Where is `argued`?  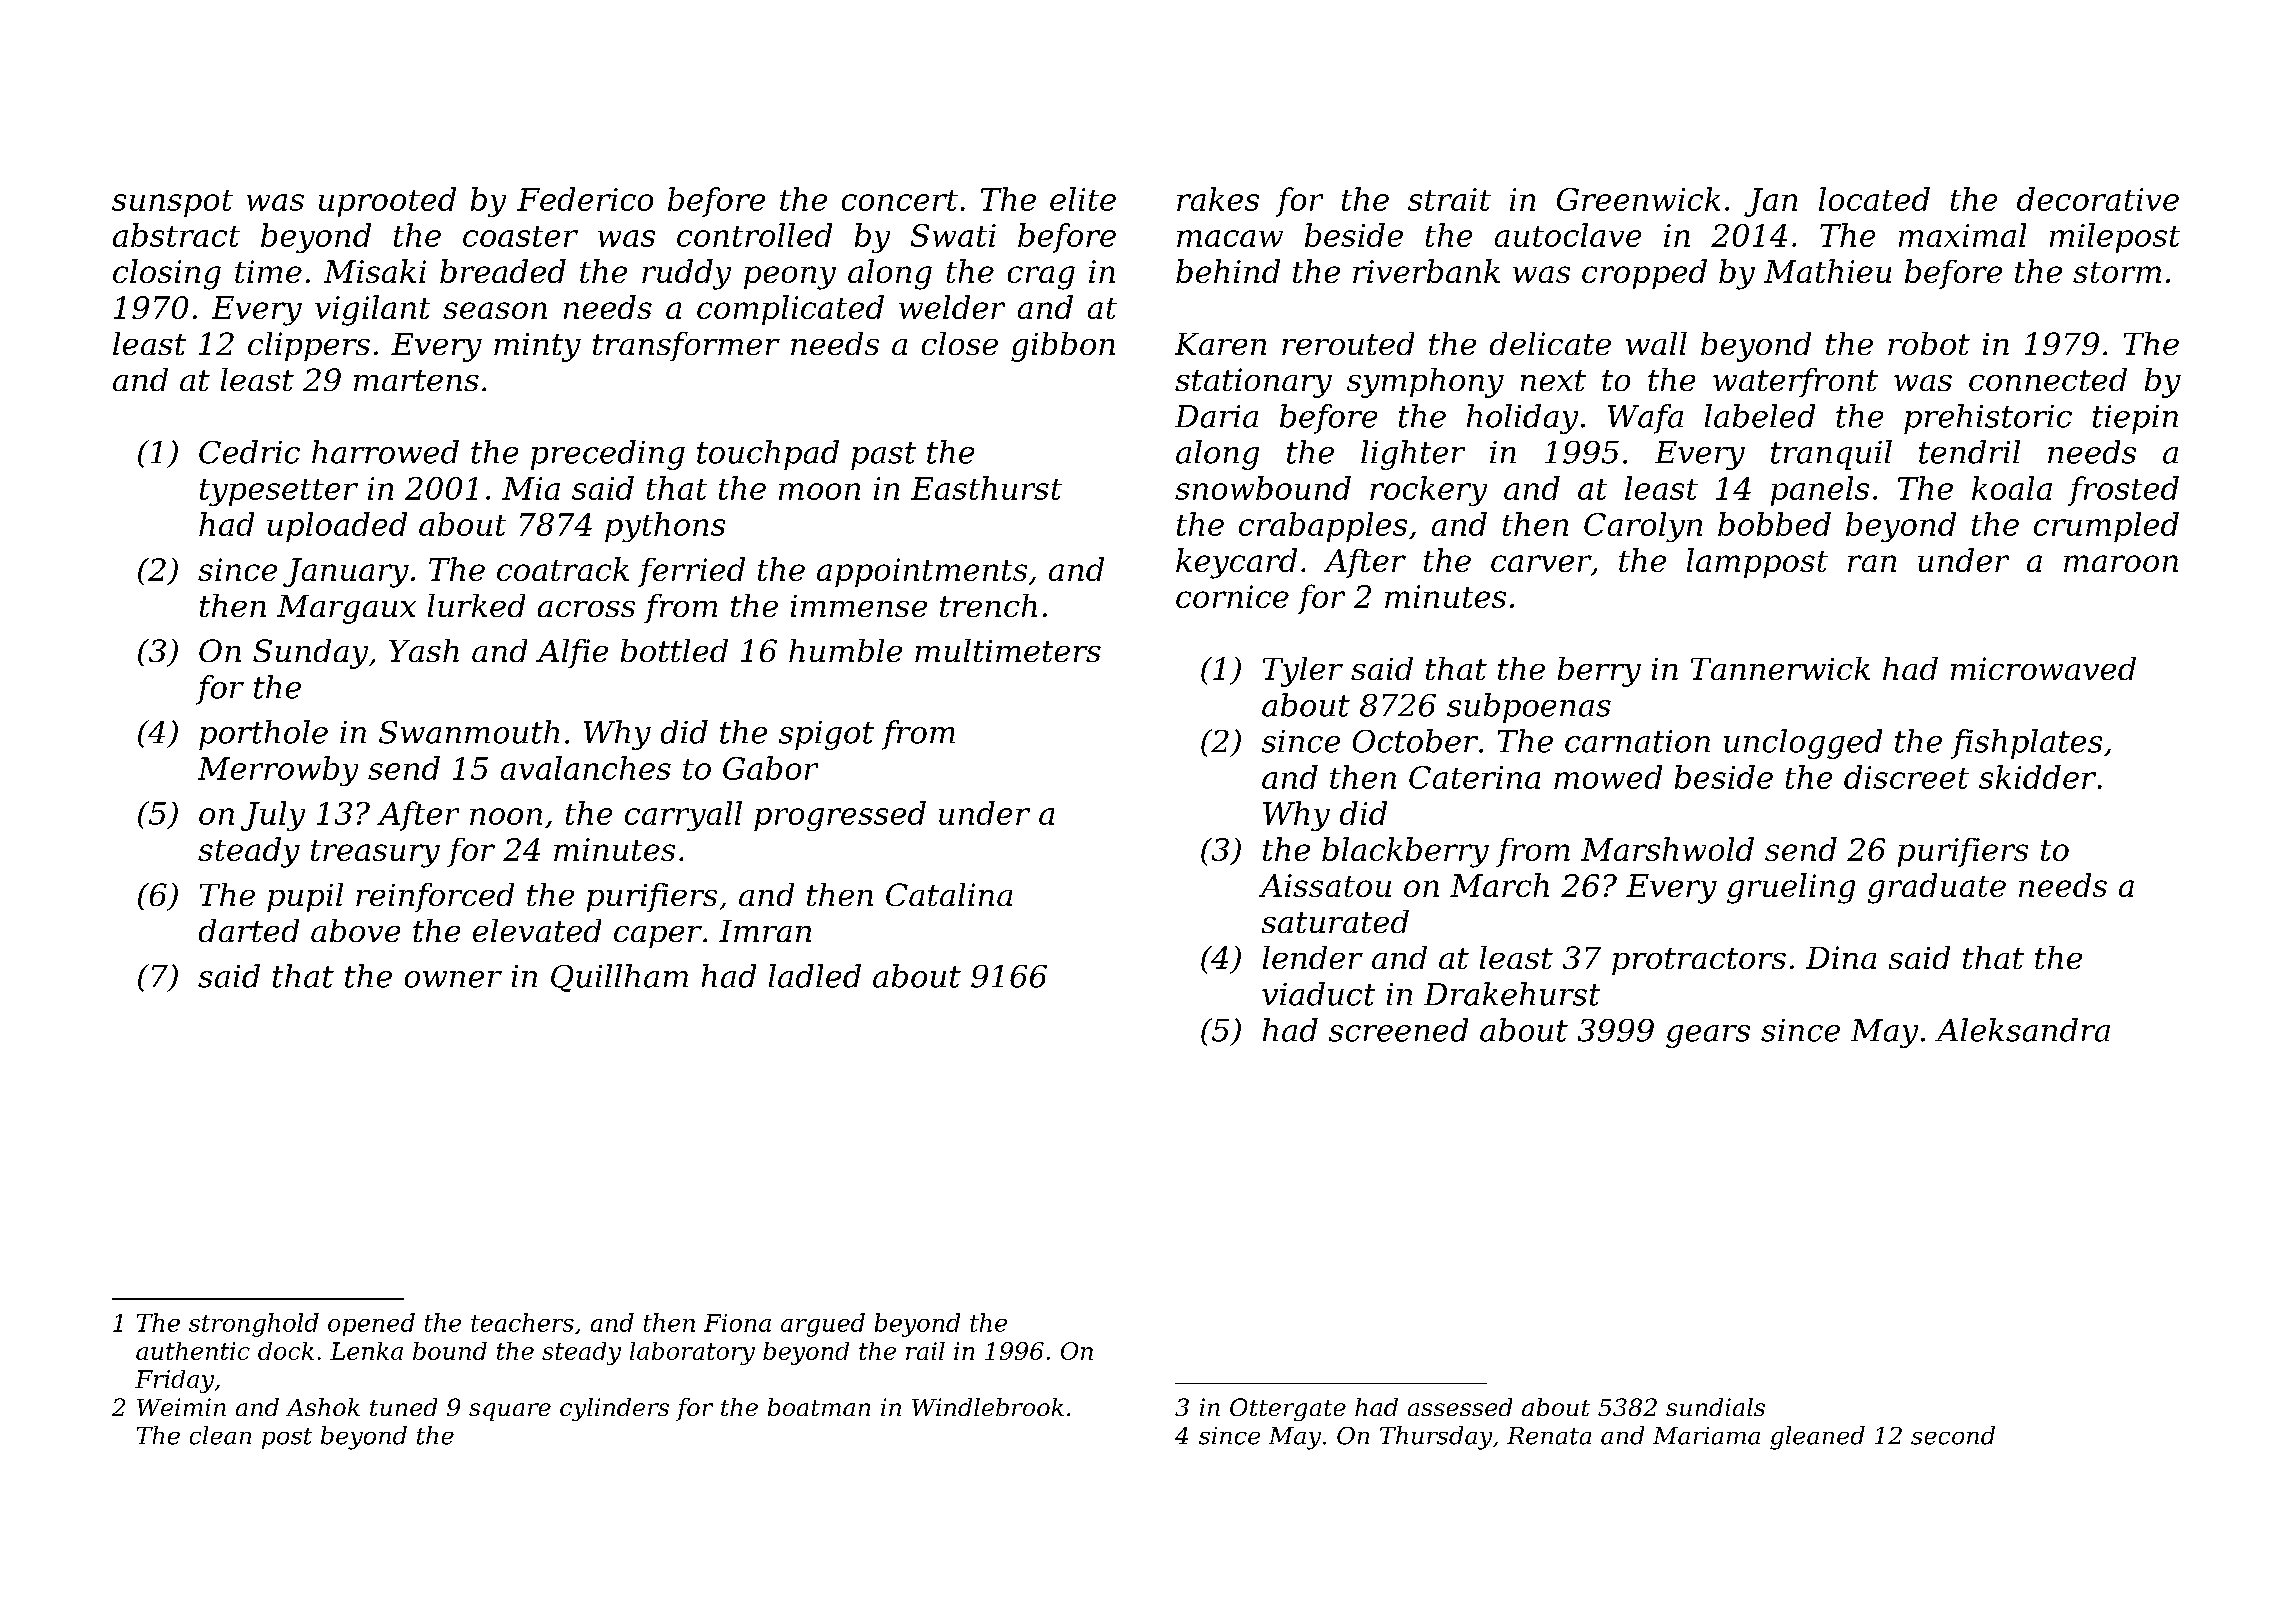 argued is located at coordinates (823, 1325).
